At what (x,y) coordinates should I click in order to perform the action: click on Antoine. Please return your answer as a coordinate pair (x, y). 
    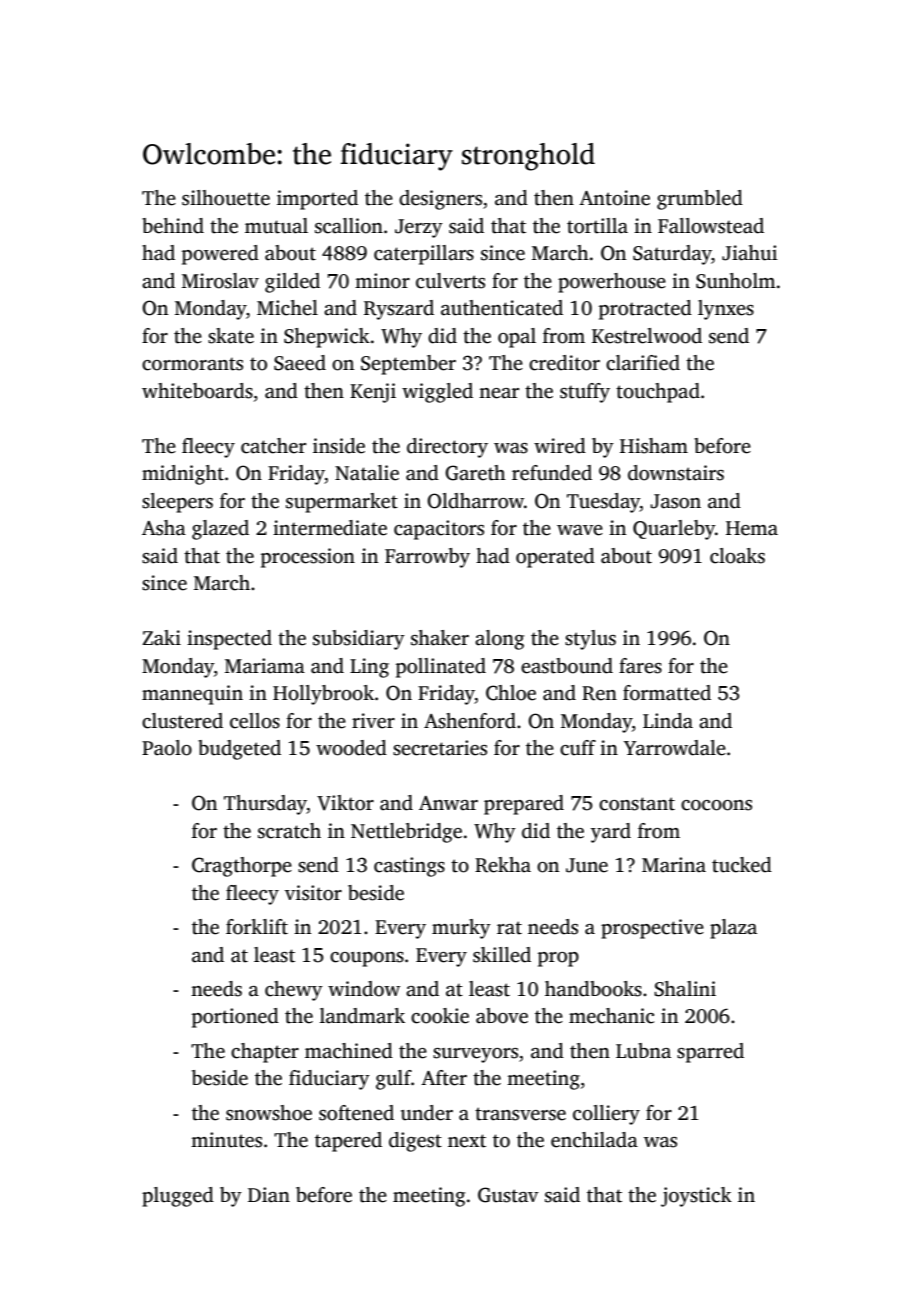
    Looking at the image, I should click on (614, 198).
